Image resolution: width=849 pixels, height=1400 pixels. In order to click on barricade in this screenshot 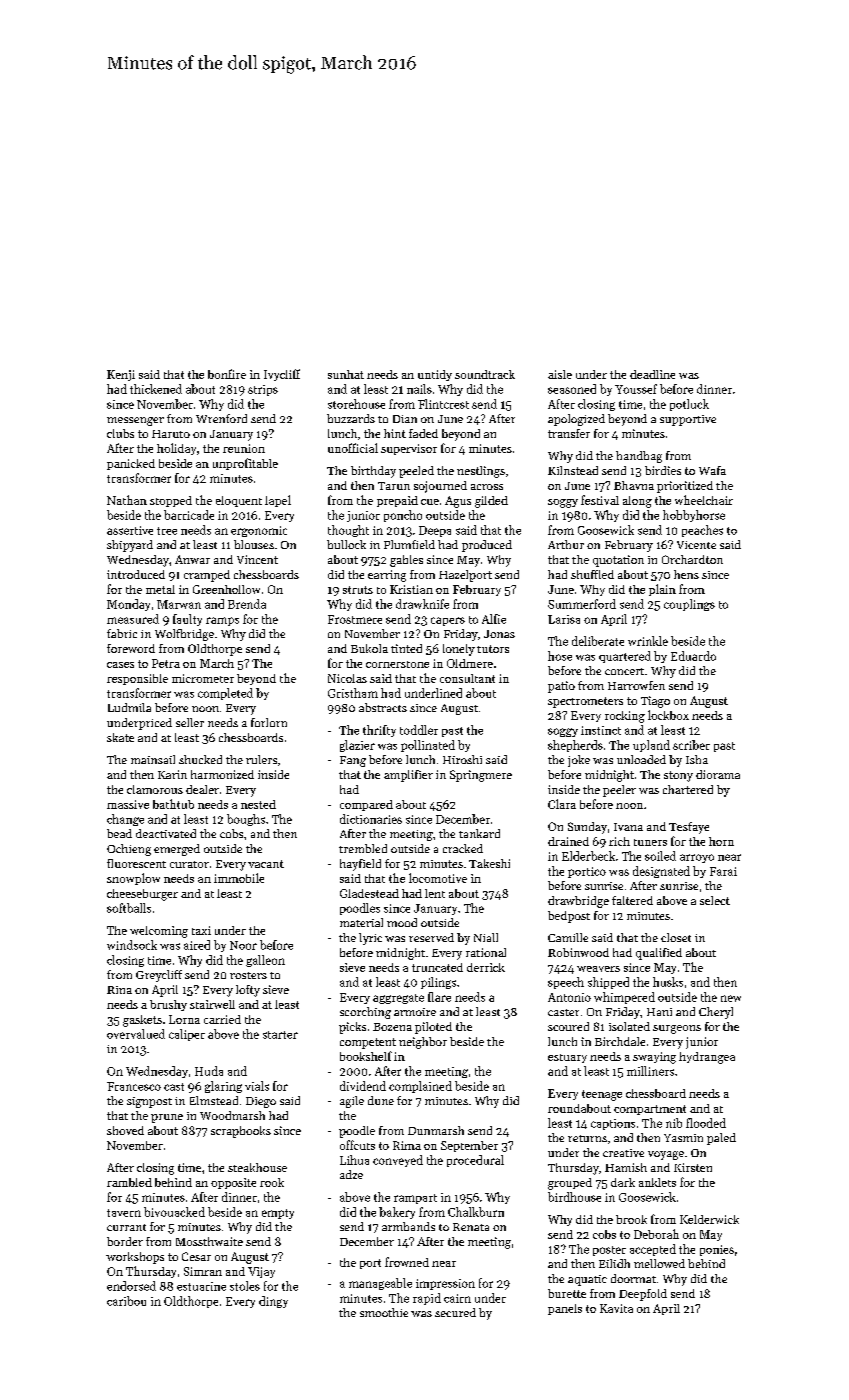, I will do `click(189, 515)`.
